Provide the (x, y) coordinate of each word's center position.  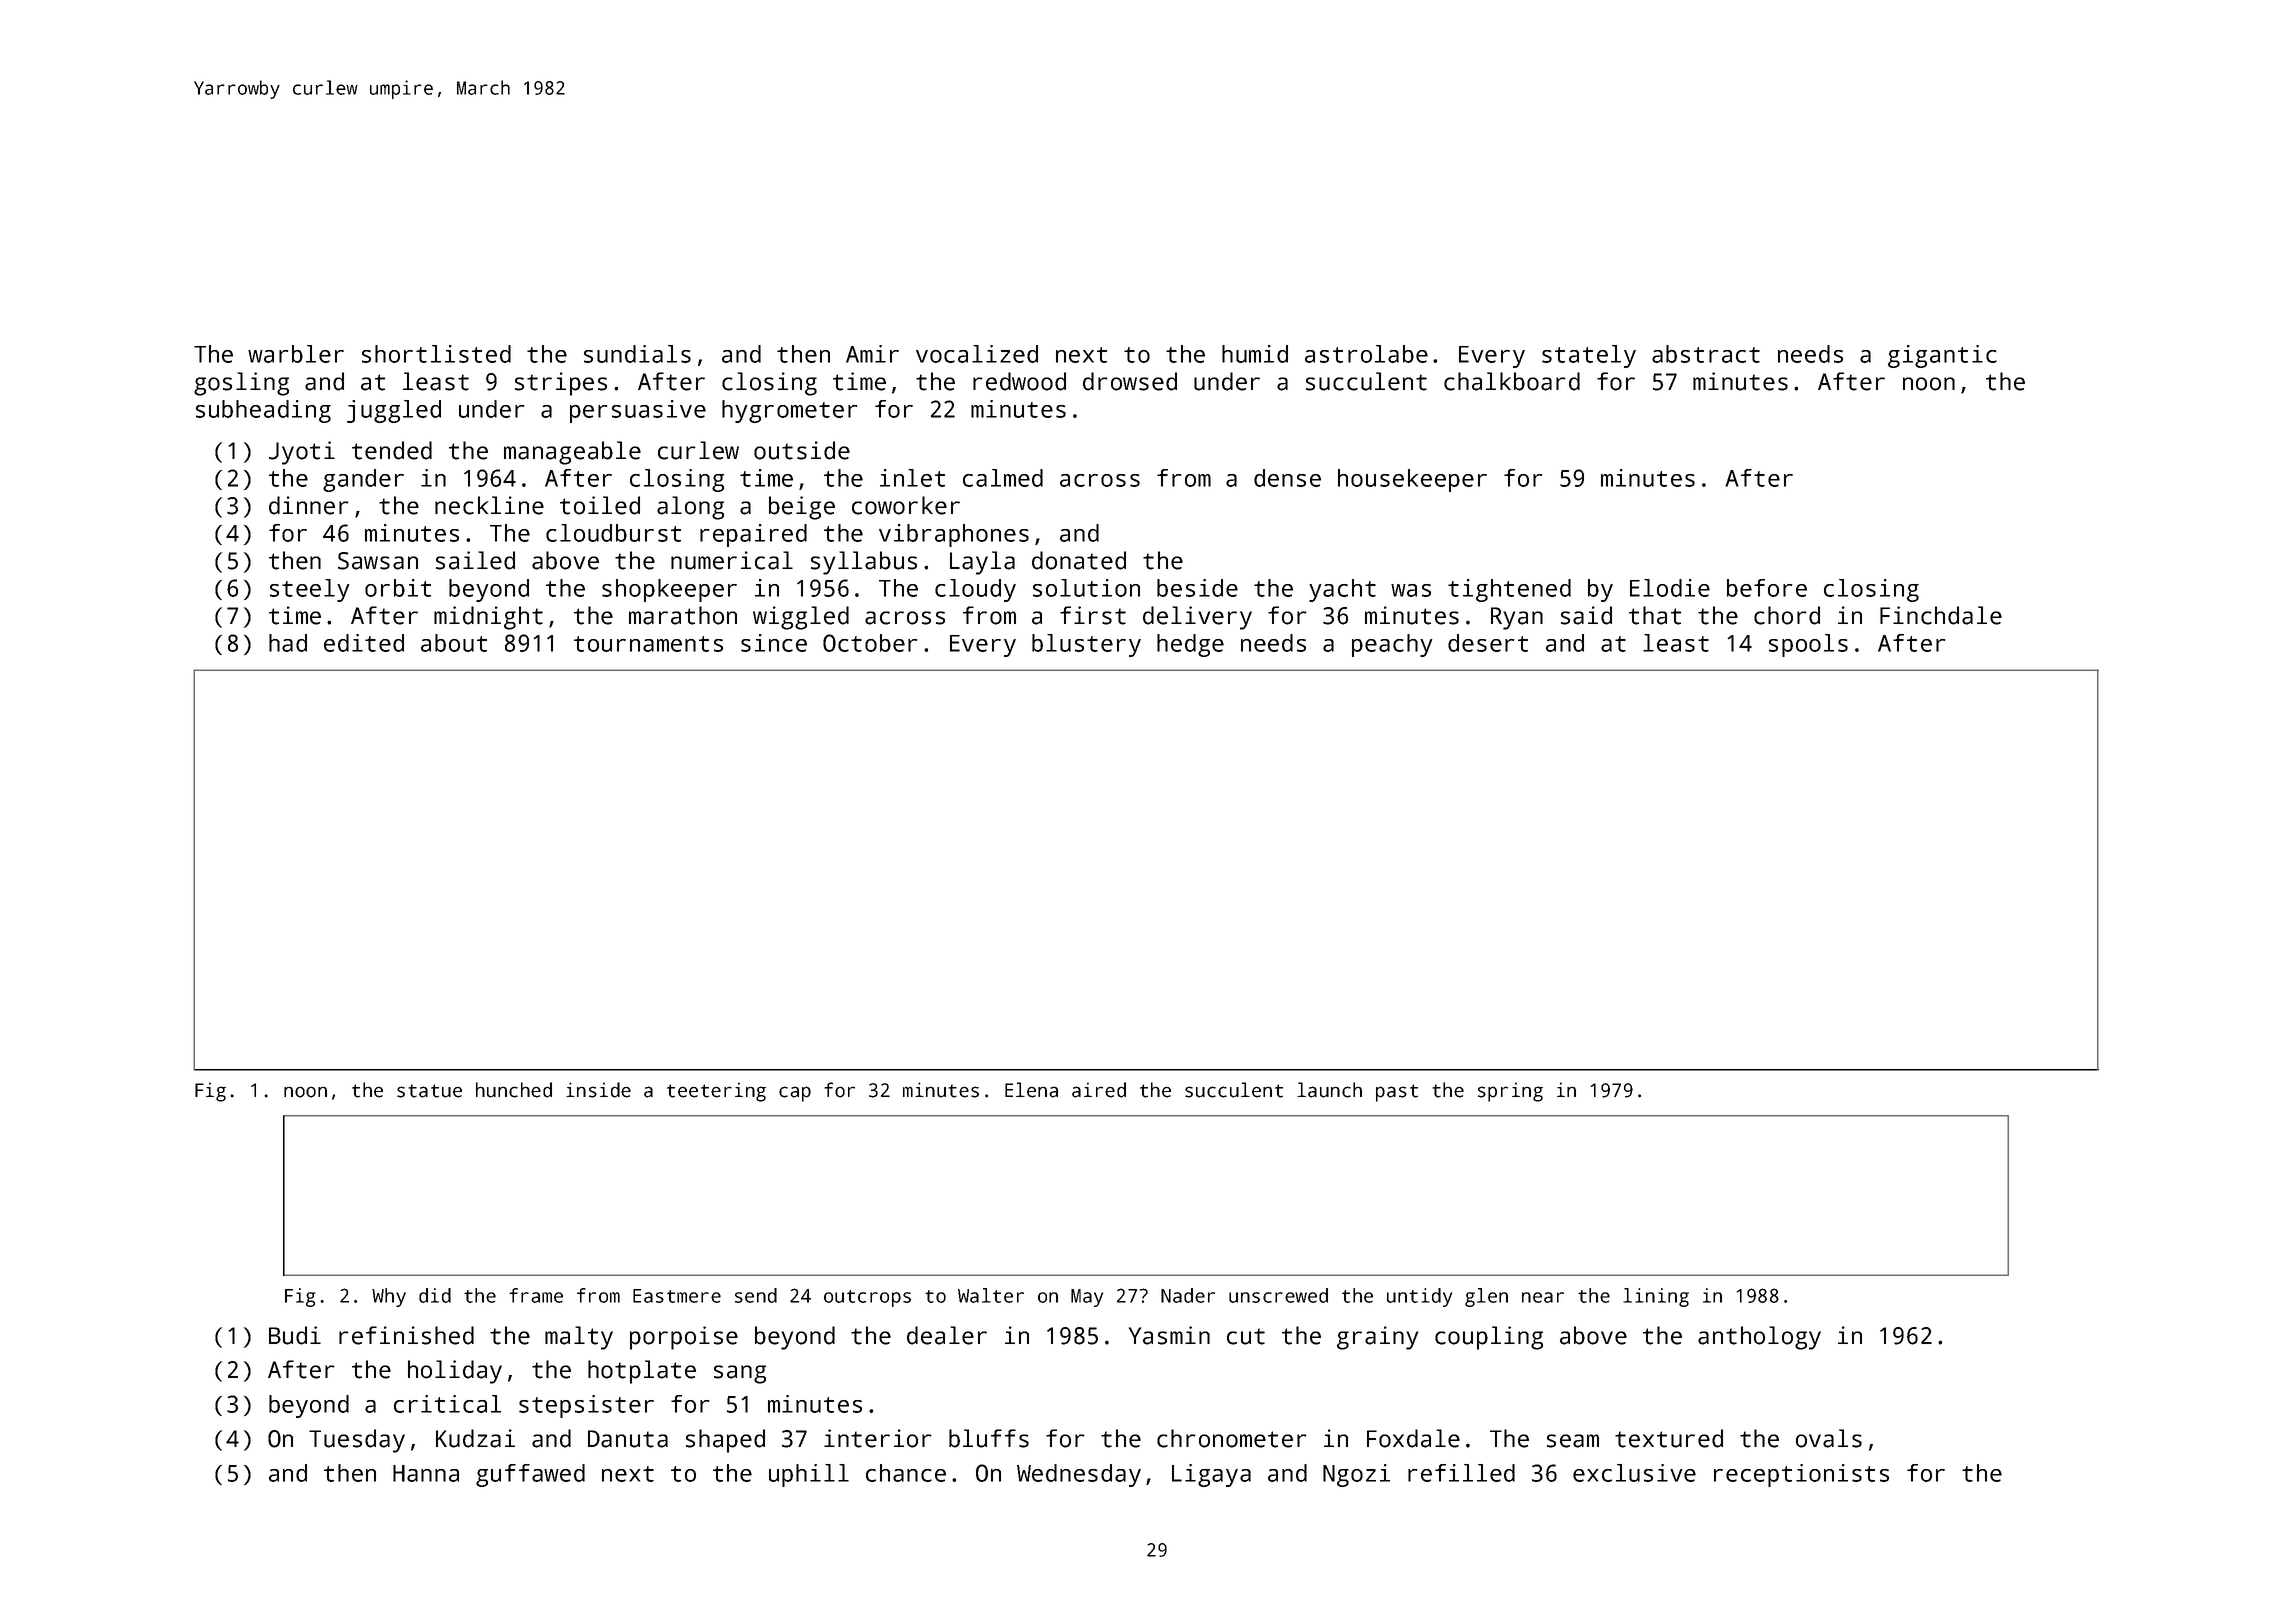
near (1543, 1297)
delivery (1197, 618)
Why (389, 1297)
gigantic (1942, 356)
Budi (295, 1335)
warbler (296, 354)
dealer (947, 1335)
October (870, 643)
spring (1510, 1092)
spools (1808, 645)
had (288, 643)
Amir (872, 354)
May (1087, 1298)
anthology (1759, 1338)
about (454, 643)
